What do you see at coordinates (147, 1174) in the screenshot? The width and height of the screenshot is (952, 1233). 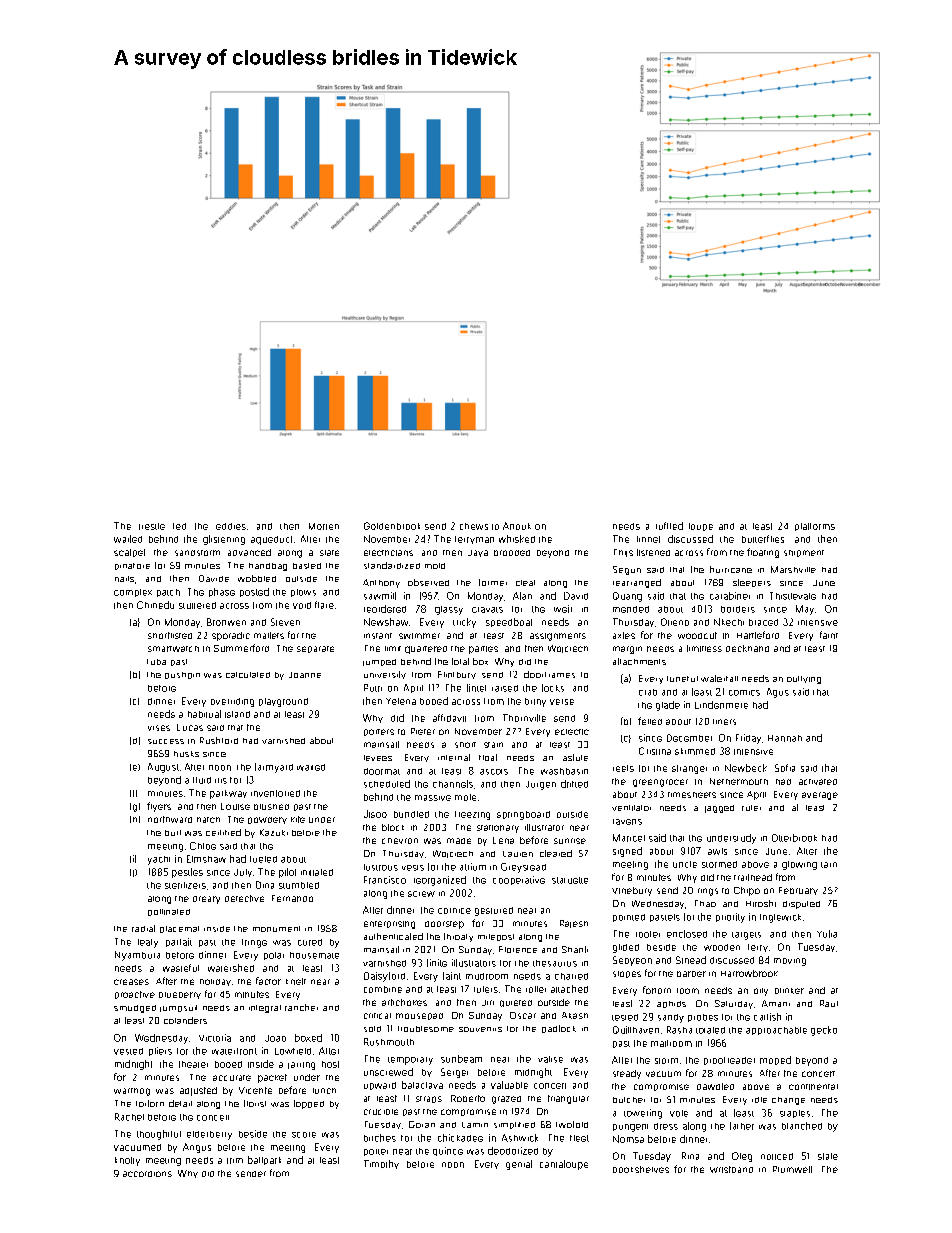 I see `accordions` at bounding box center [147, 1174].
